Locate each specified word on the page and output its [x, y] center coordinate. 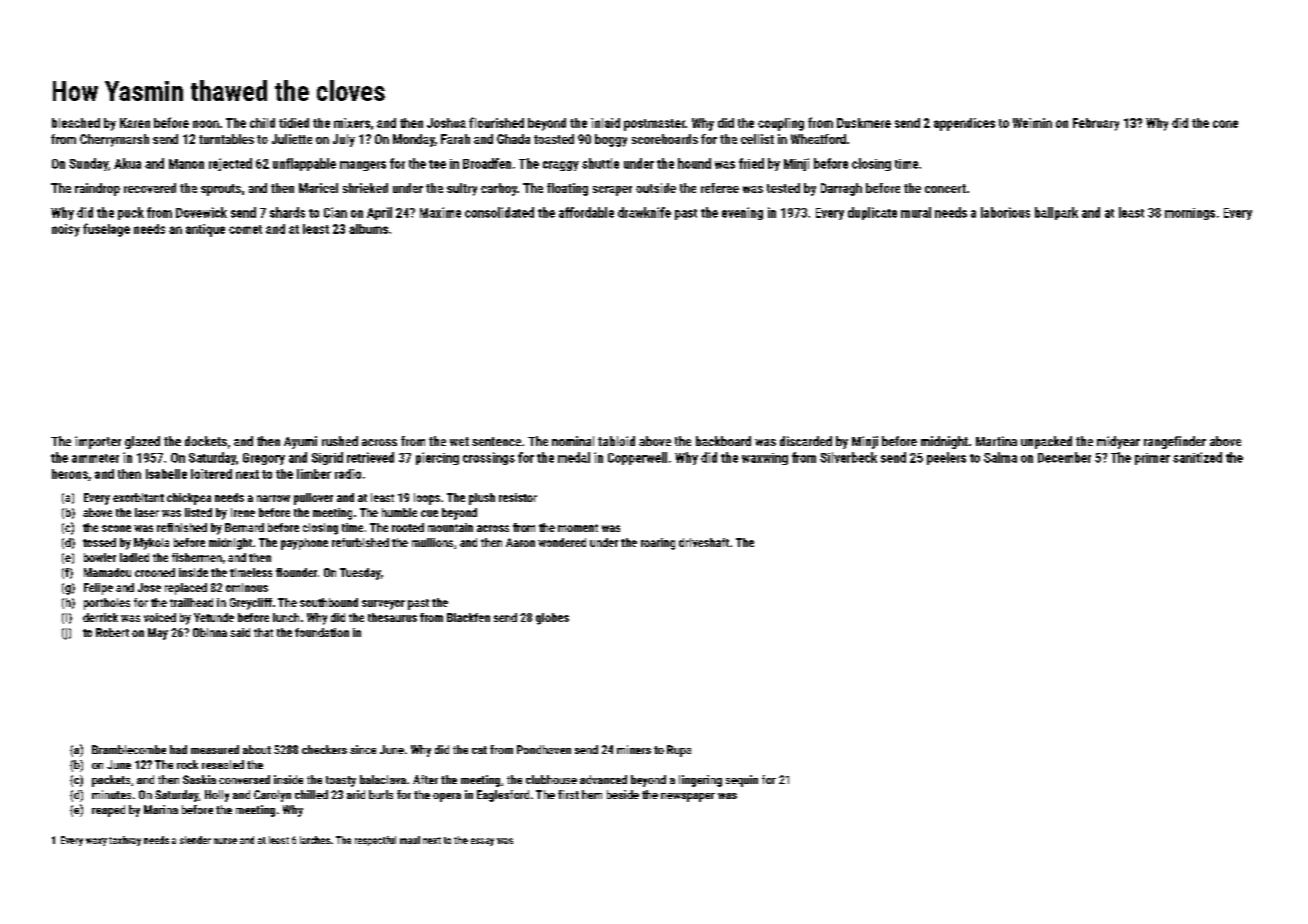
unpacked [1046, 442]
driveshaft [704, 542]
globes [552, 619]
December [1064, 457]
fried [751, 163]
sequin [742, 781]
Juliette [292, 139]
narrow [273, 498]
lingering [700, 781]
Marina [161, 809]
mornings [1190, 214]
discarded [806, 441]
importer [98, 442]
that [263, 632]
